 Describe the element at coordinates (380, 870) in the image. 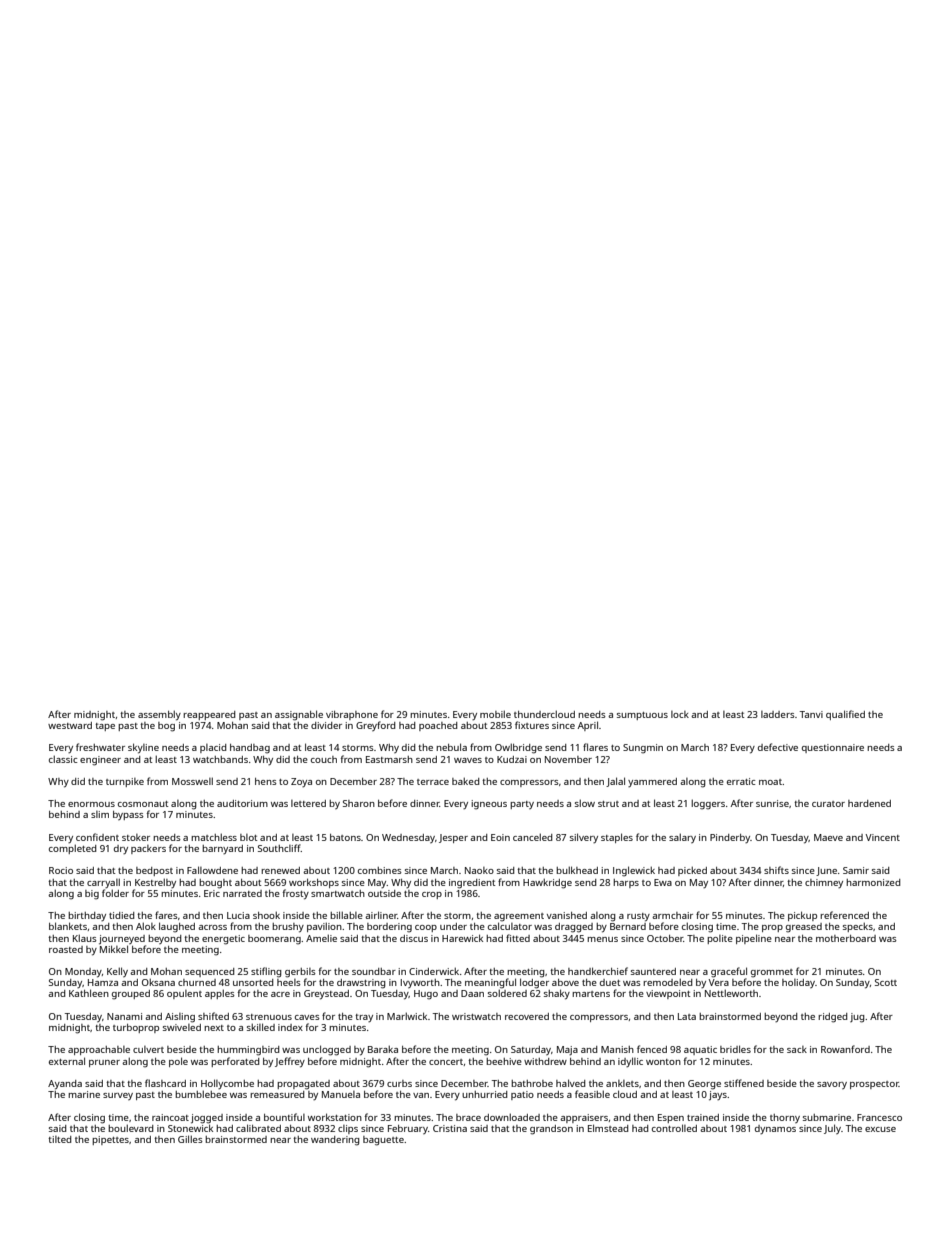

I see `combines` at that location.
